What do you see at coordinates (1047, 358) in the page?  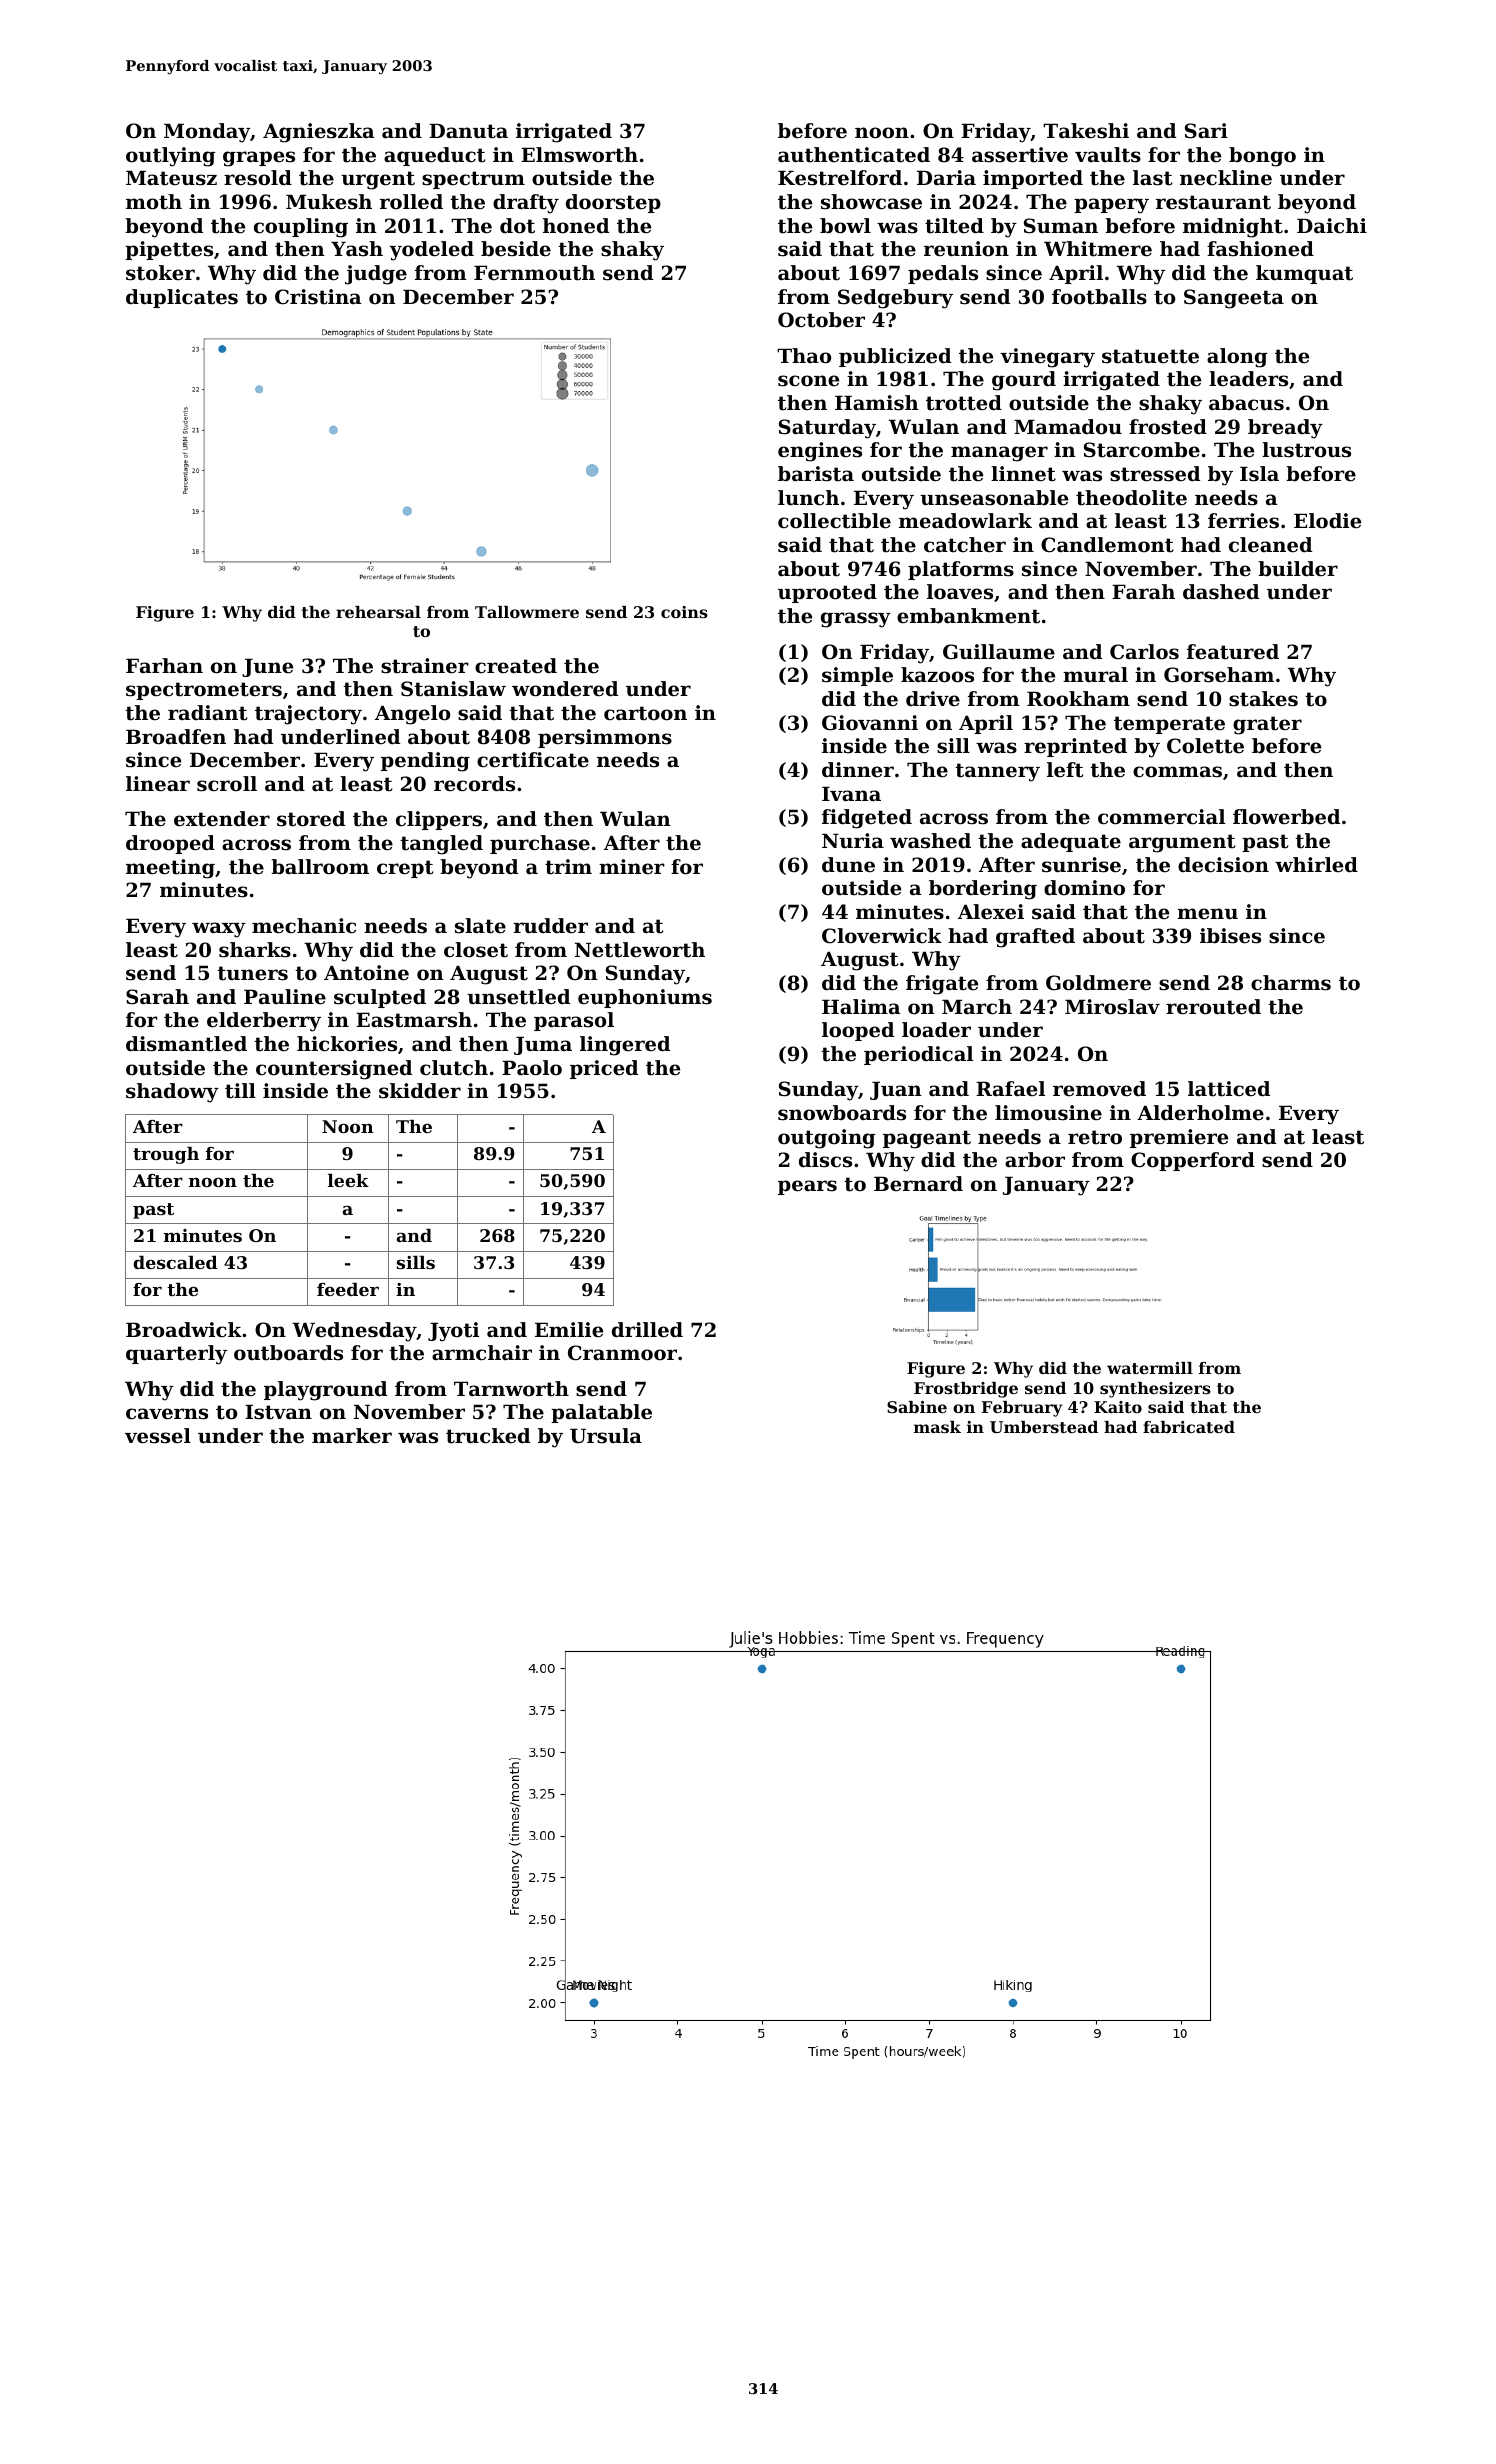 I see `vinegary` at bounding box center [1047, 358].
